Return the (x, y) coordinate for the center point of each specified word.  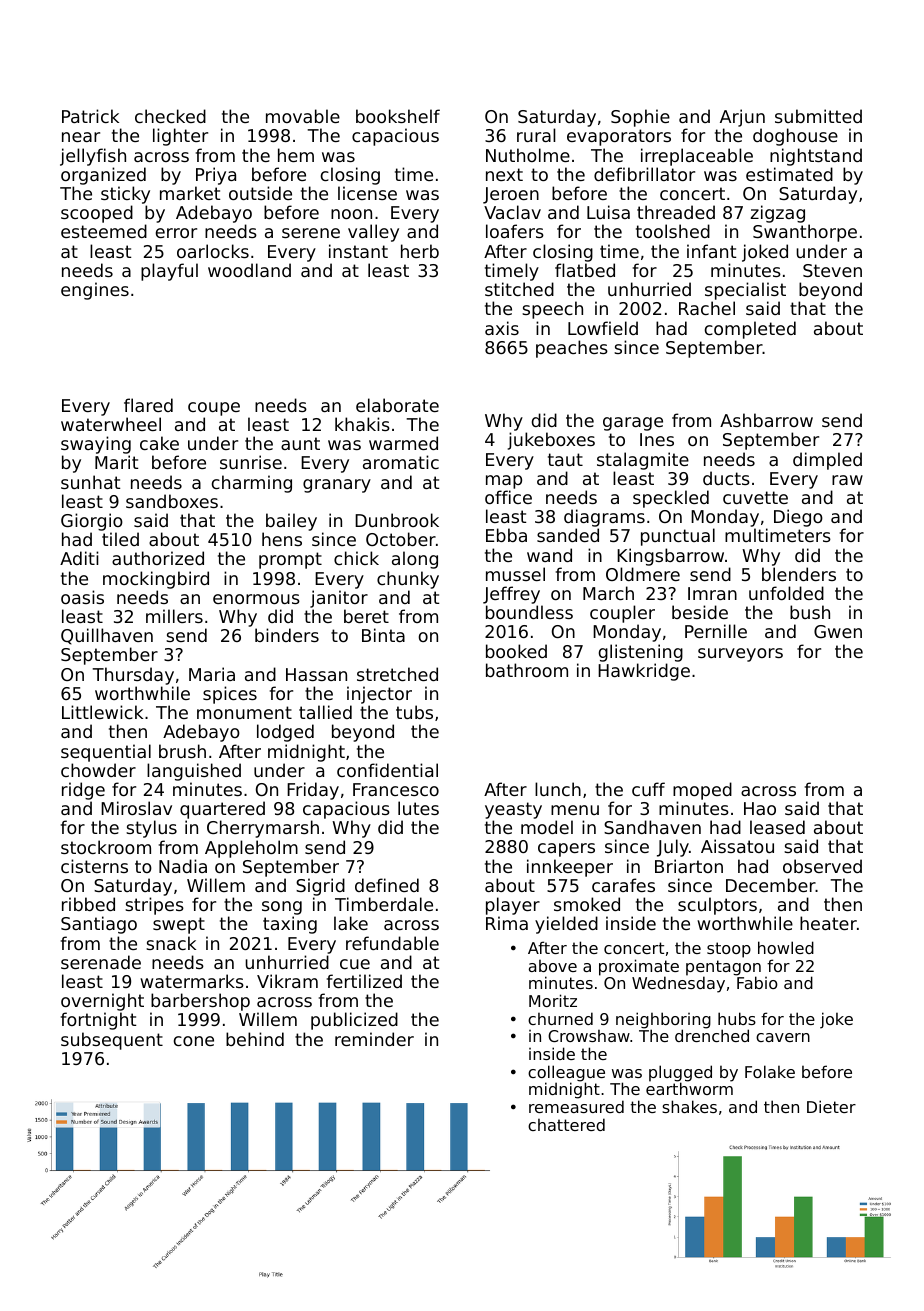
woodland (249, 270)
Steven (832, 270)
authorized (158, 558)
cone (194, 1041)
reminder (374, 1039)
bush (810, 612)
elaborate (397, 405)
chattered (566, 1124)
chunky (408, 580)
